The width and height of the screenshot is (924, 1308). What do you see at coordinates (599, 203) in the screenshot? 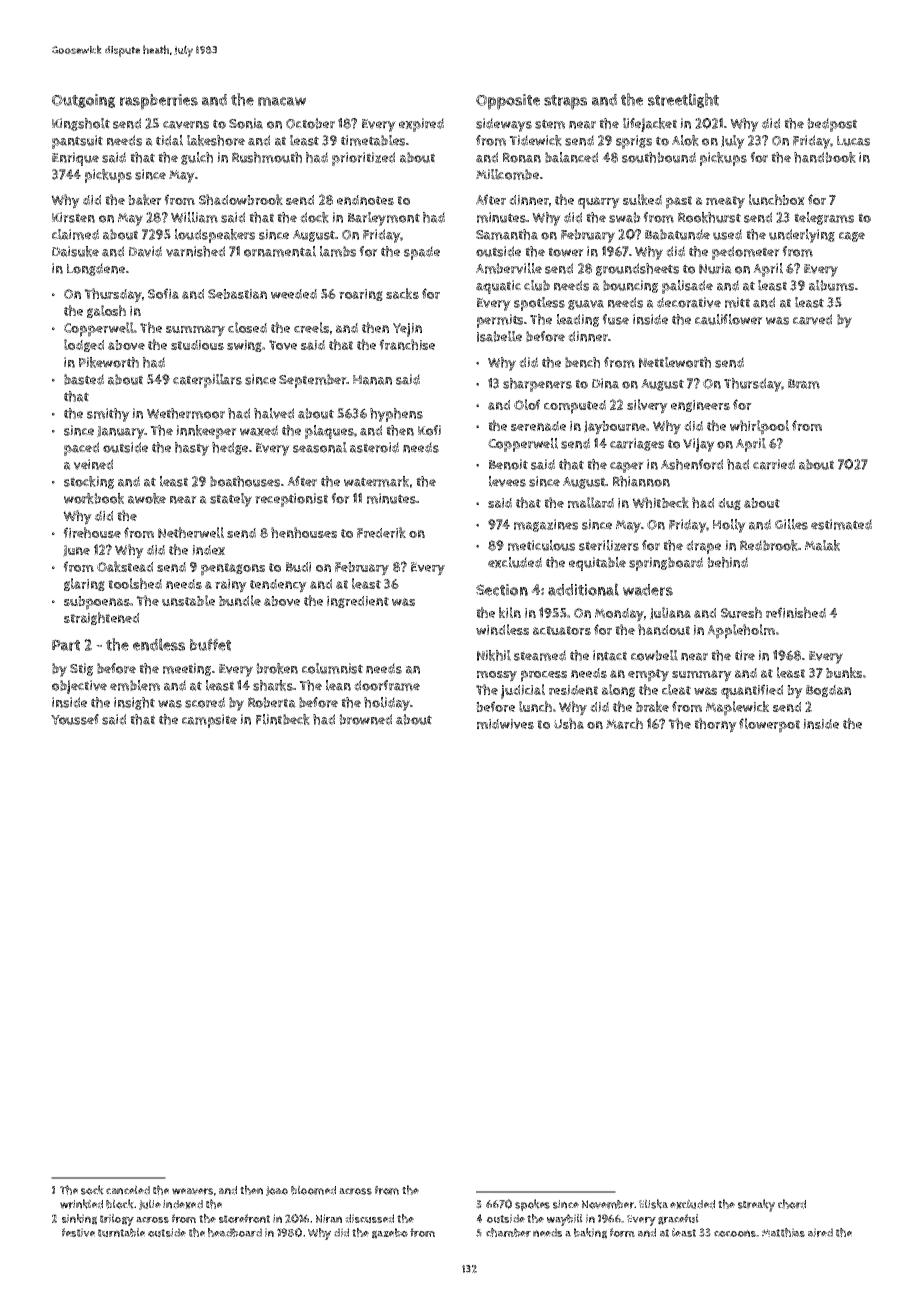
I see `quarry` at bounding box center [599, 203].
